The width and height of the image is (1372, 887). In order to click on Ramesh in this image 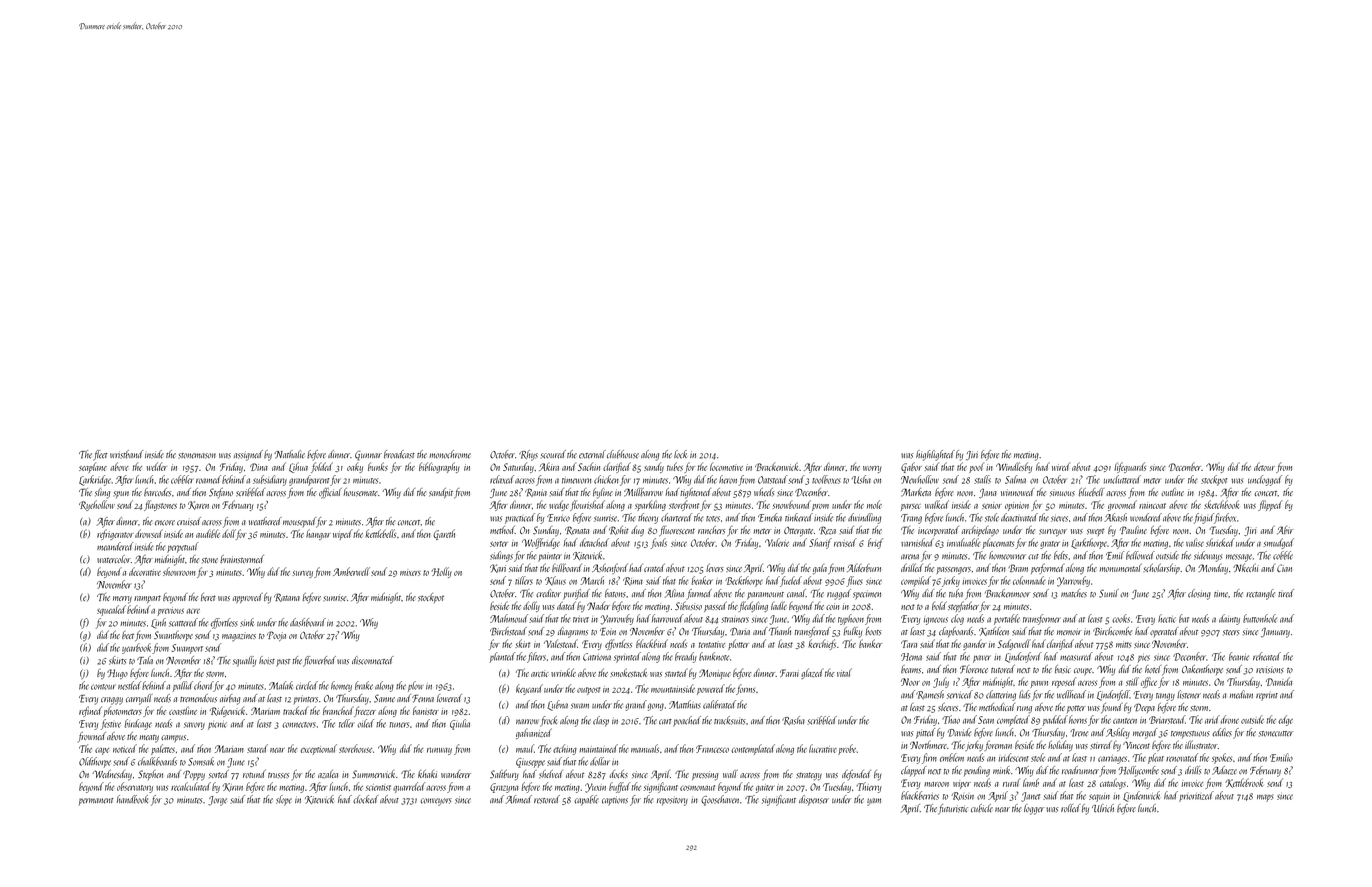, I will do `click(930, 694)`.
